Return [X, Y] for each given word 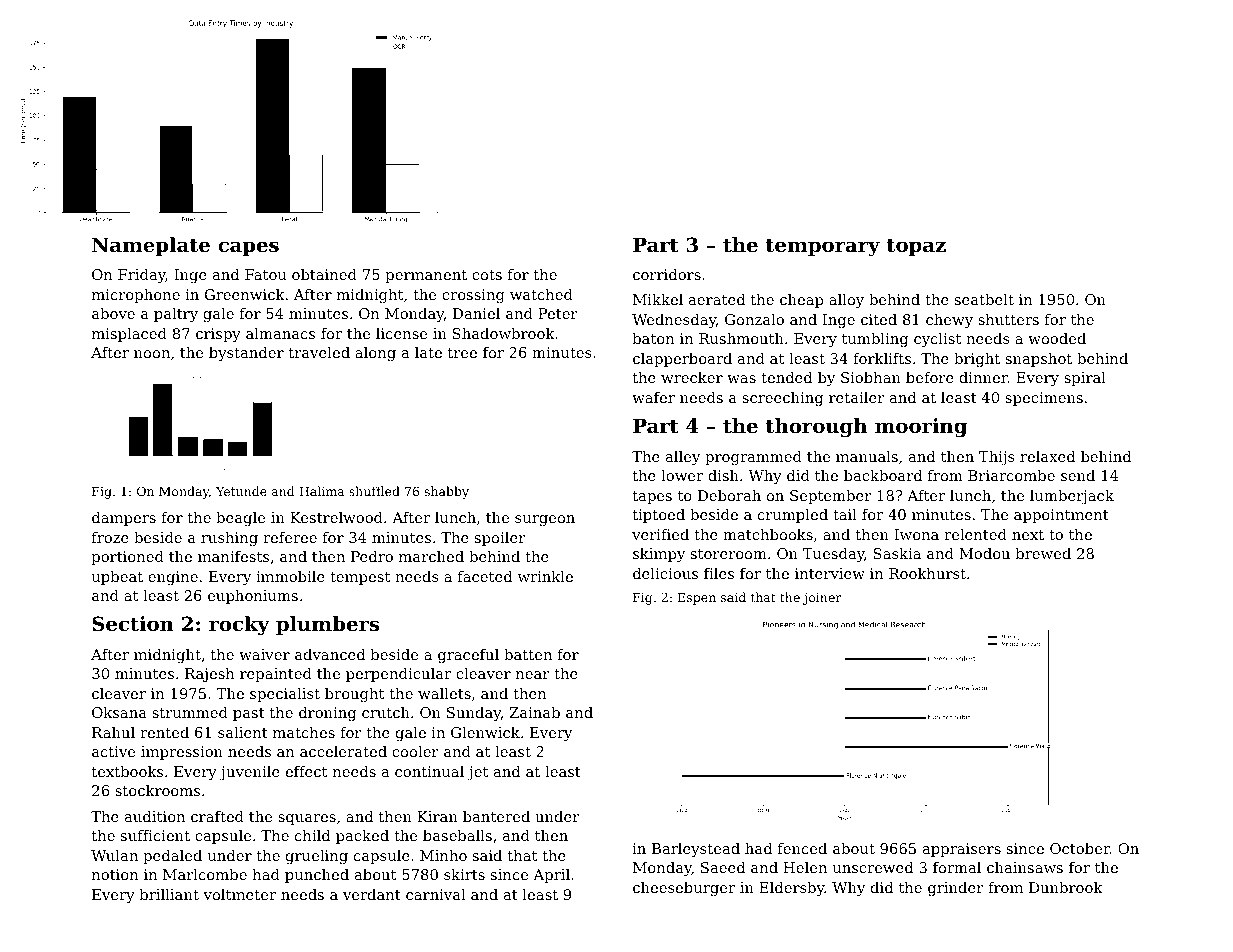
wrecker [692, 377]
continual [429, 771]
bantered [496, 816]
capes [248, 248]
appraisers [962, 850]
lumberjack [1072, 497]
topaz [916, 247]
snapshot [1039, 360]
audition [155, 816]
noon [152, 354]
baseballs [457, 835]
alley [683, 458]
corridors [667, 274]
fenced [802, 848]
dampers [124, 519]
